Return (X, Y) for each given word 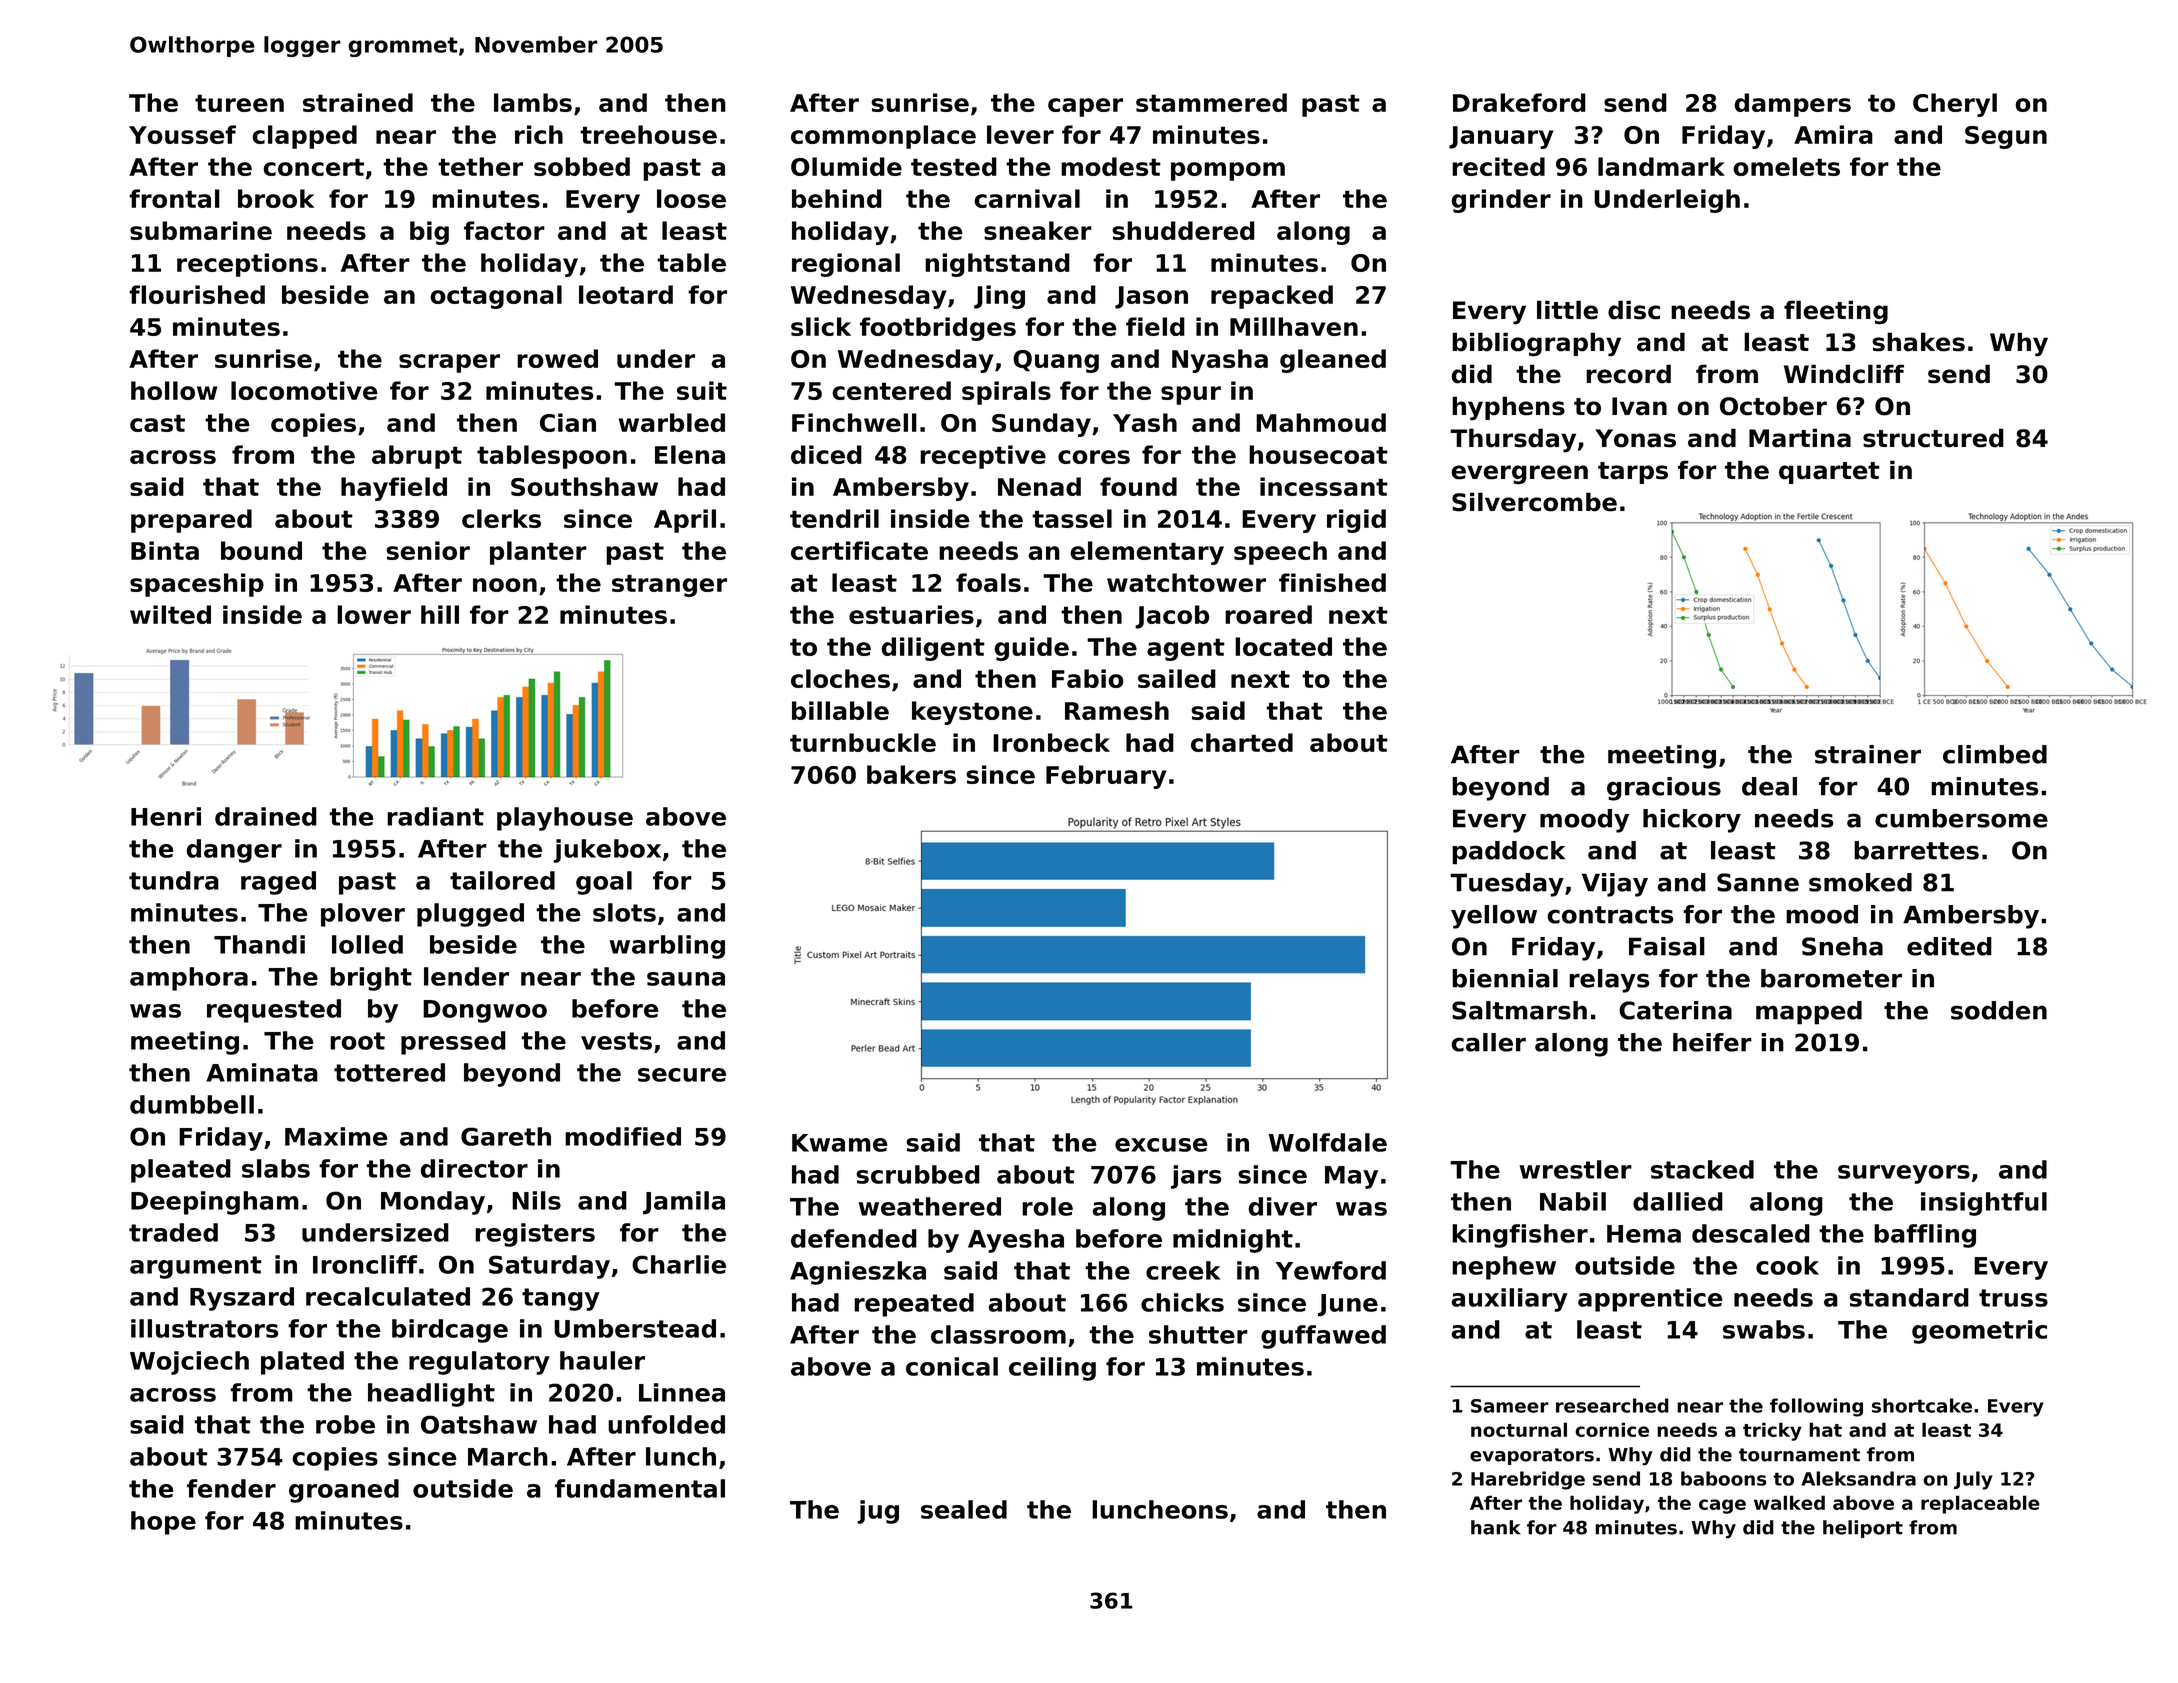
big (429, 233)
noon (505, 585)
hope (163, 1523)
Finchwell (854, 422)
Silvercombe (1534, 502)
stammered (1211, 102)
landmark (1661, 166)
